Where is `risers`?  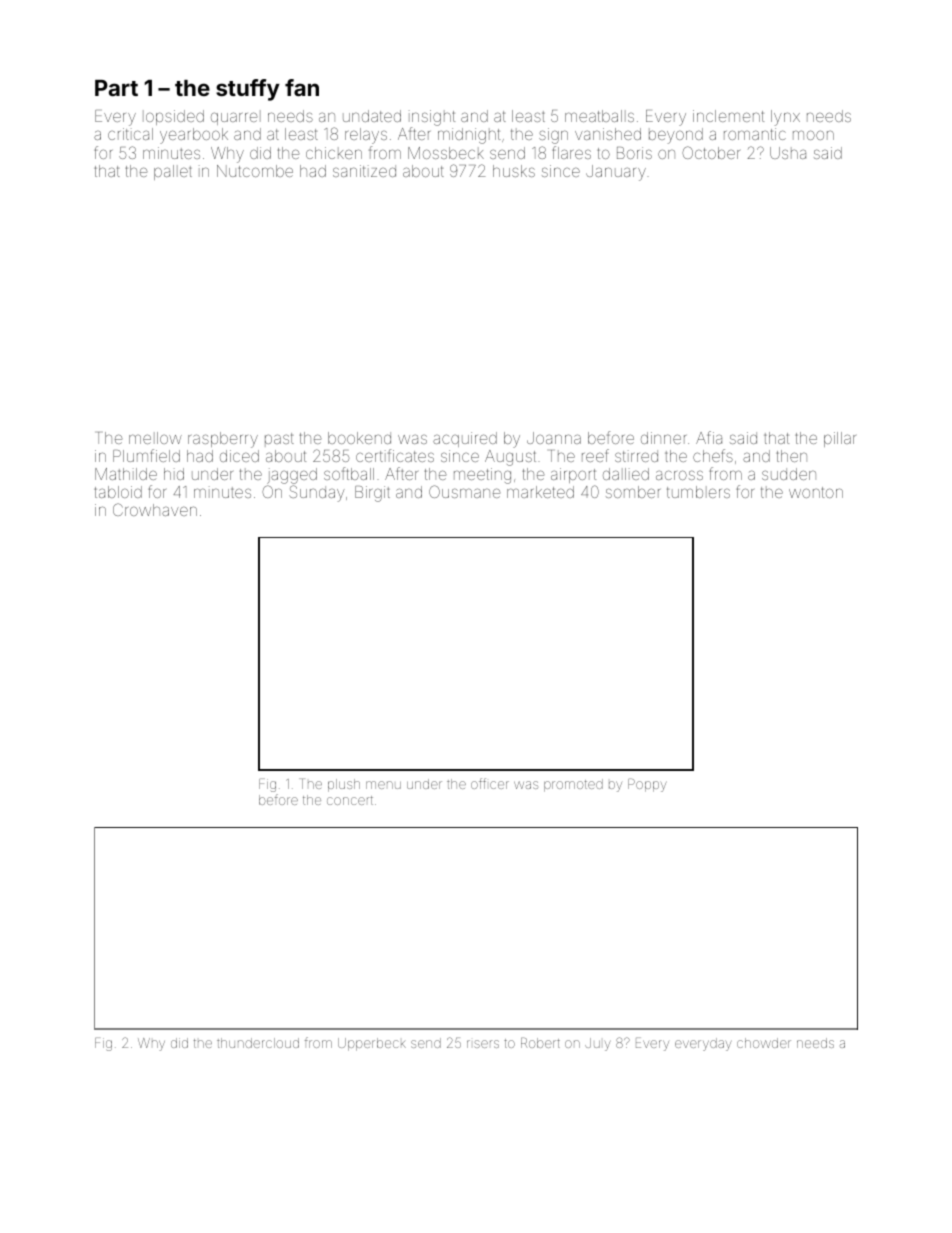
risers is located at coordinates (483, 1044).
